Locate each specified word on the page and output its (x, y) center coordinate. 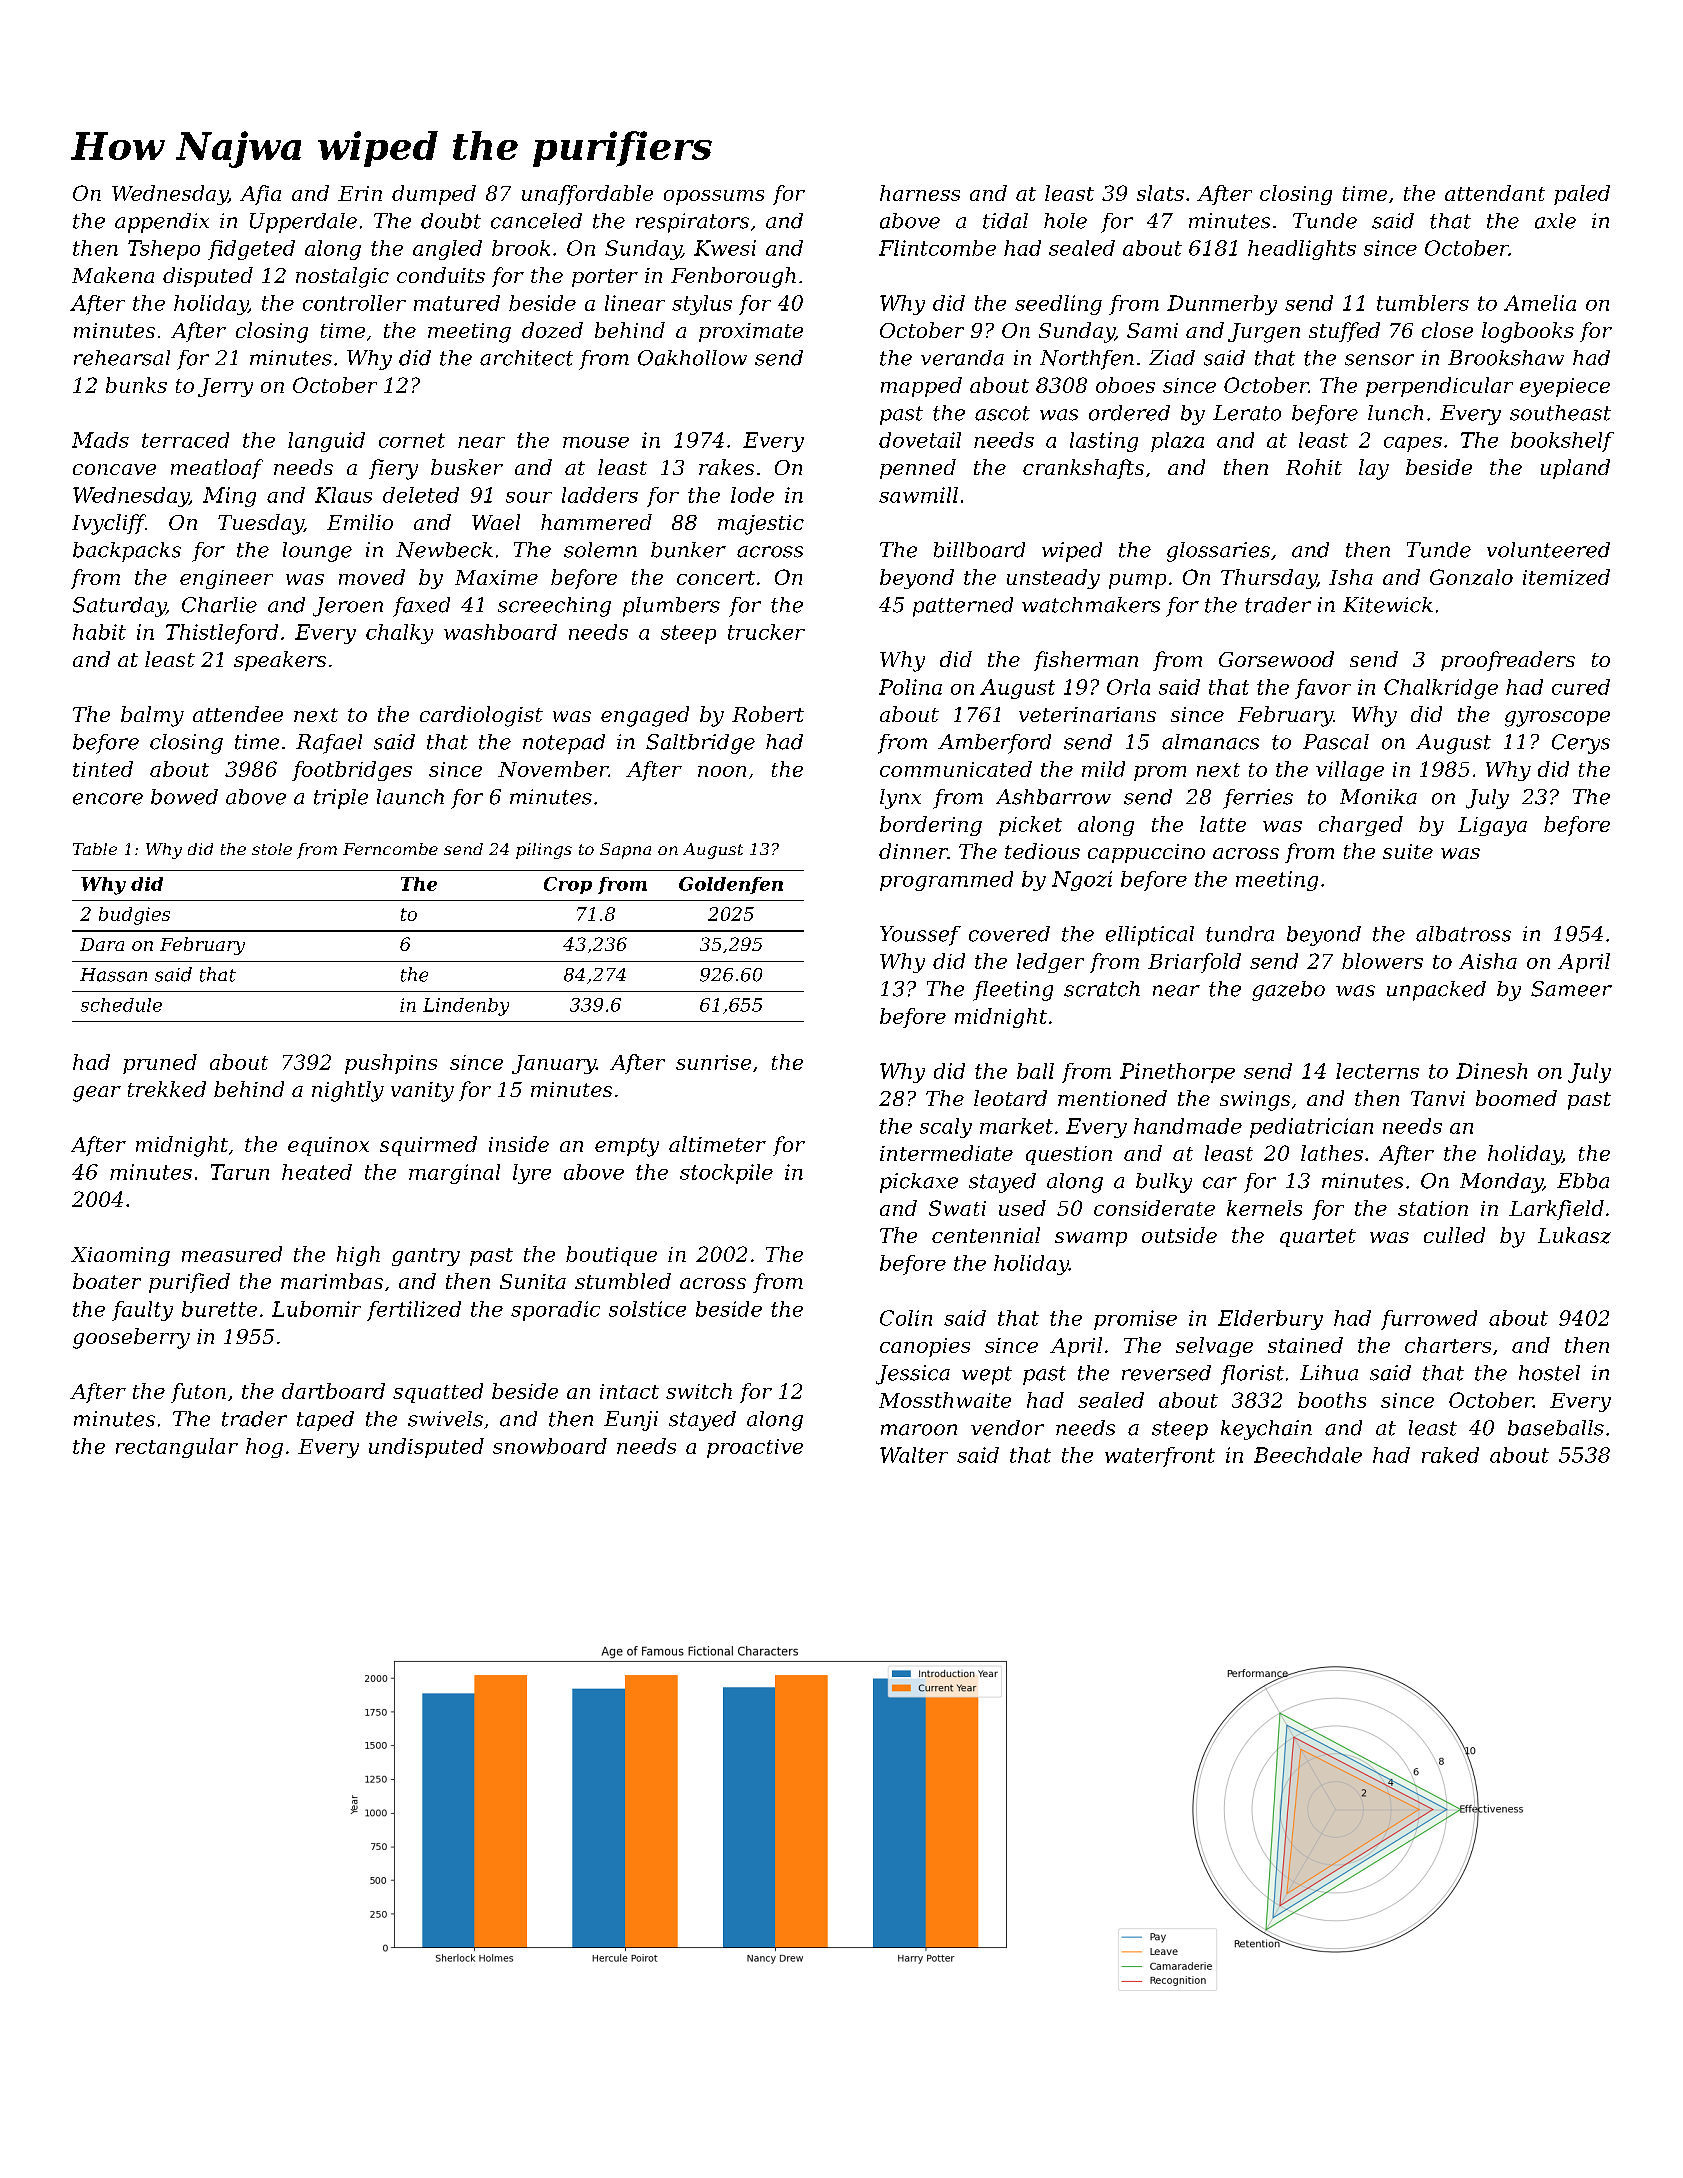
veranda (962, 358)
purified (189, 1283)
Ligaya (1492, 826)
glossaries (1218, 552)
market (1016, 1126)
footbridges (352, 771)
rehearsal (122, 358)
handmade (1188, 1126)
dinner (913, 851)
